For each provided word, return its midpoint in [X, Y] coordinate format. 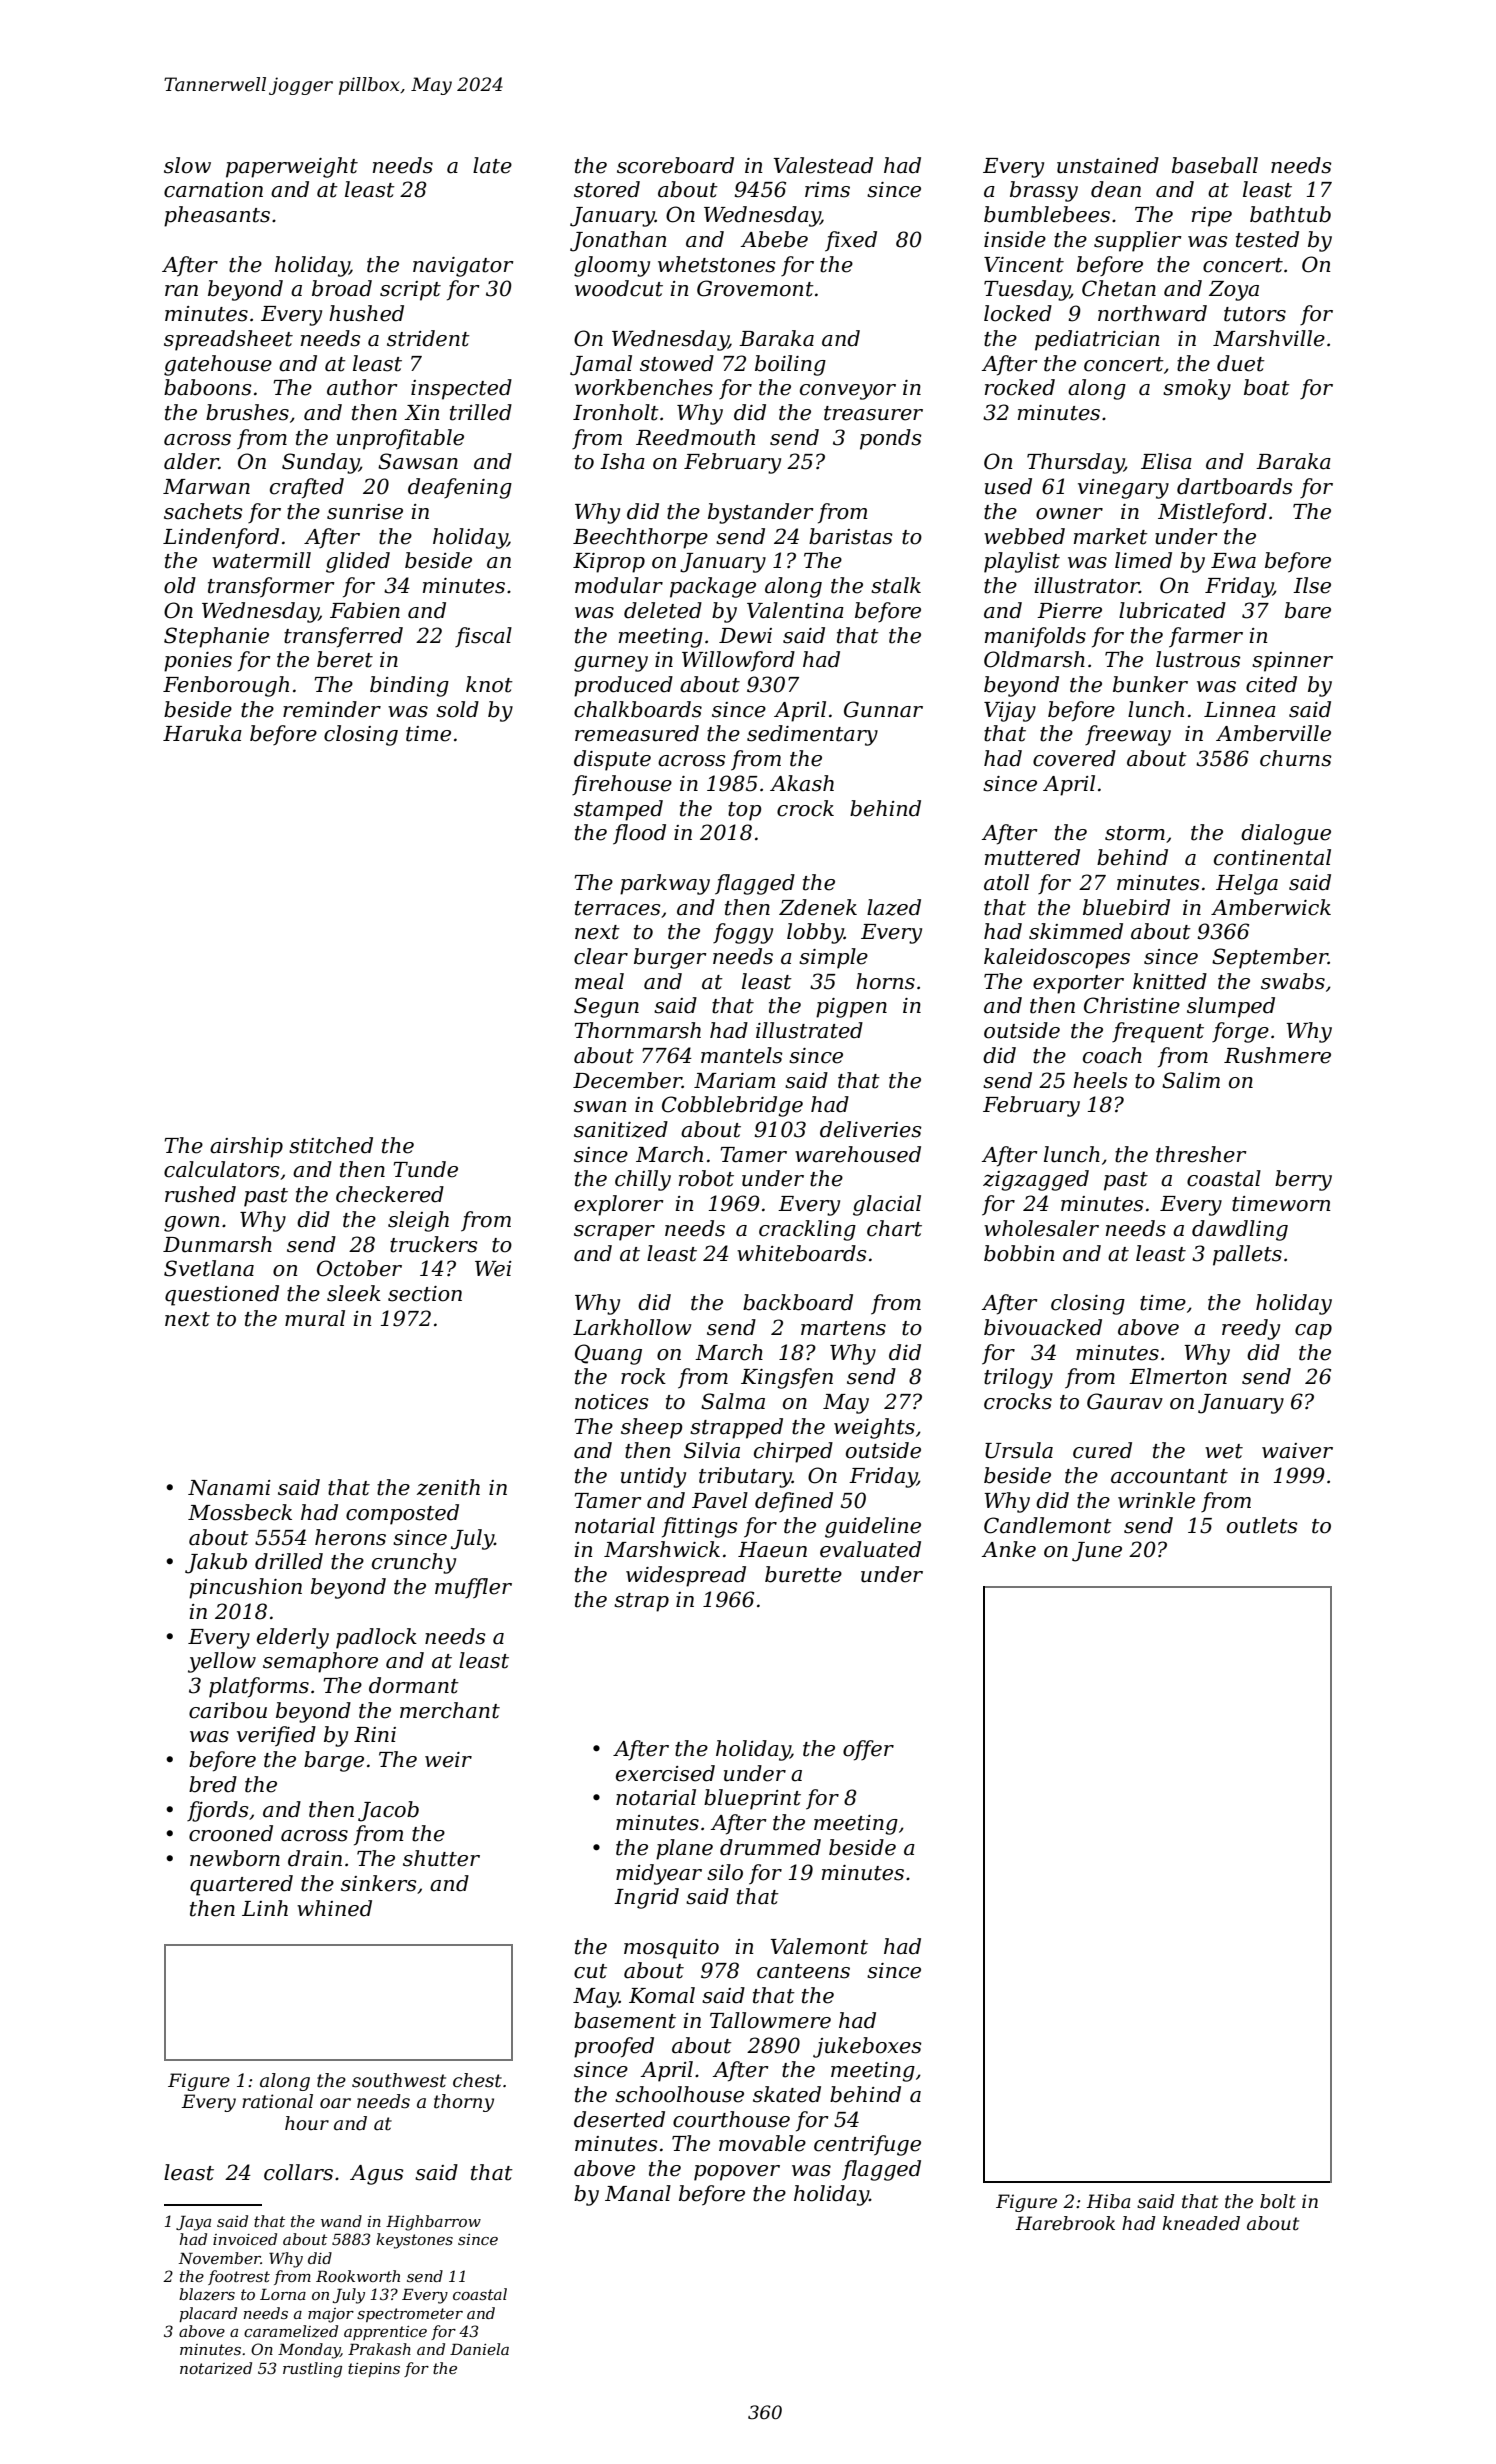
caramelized [291, 2331]
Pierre [1069, 611]
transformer [271, 587]
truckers [434, 1244]
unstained [1108, 165]
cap [1313, 1332]
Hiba [1108, 2201]
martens [843, 1328]
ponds [891, 439]
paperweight [292, 167]
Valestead [823, 165]
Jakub [216, 1563]
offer [868, 1750]
